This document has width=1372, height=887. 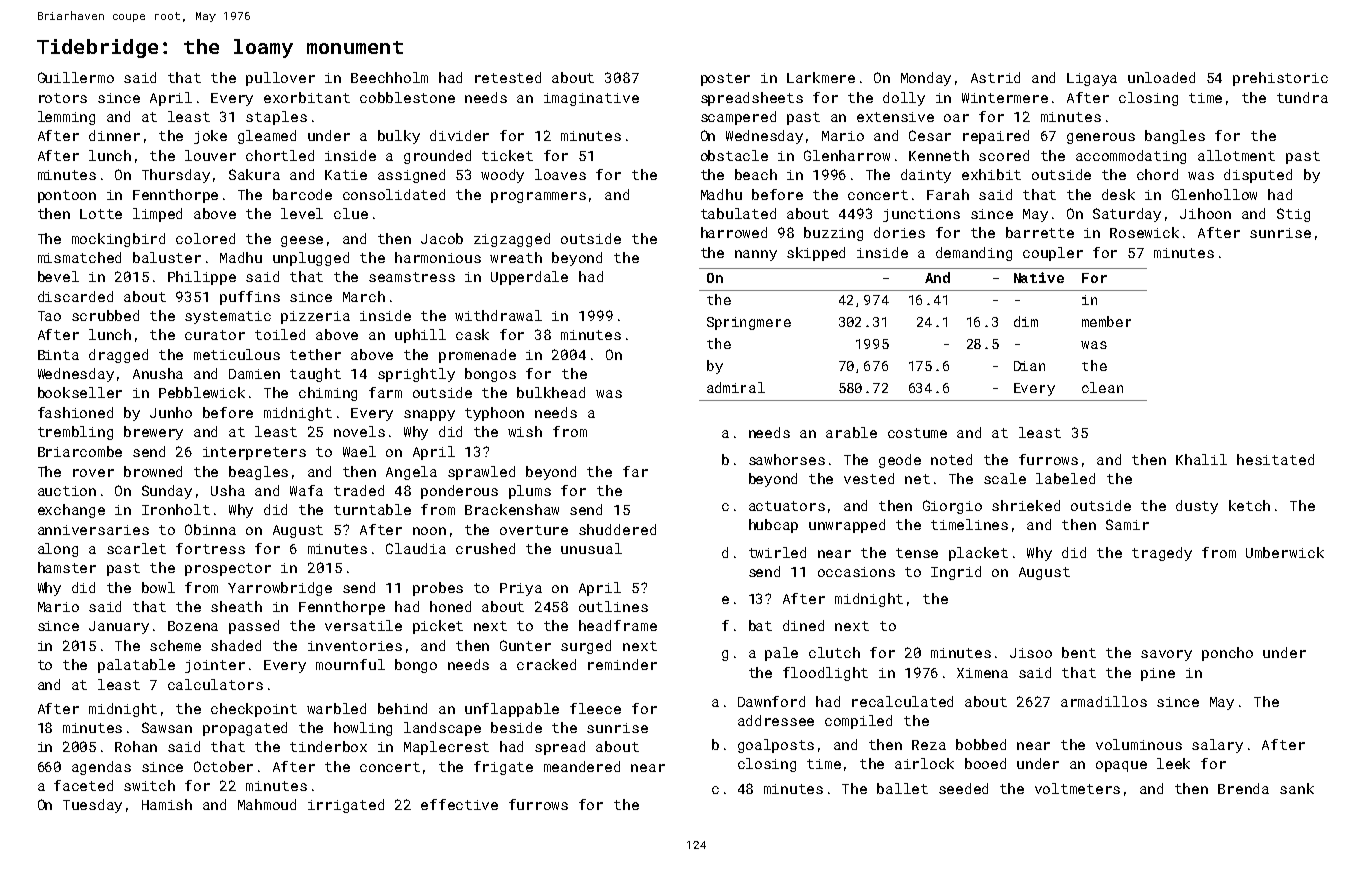 What do you see at coordinates (258, 473) in the document?
I see `beagles` at bounding box center [258, 473].
